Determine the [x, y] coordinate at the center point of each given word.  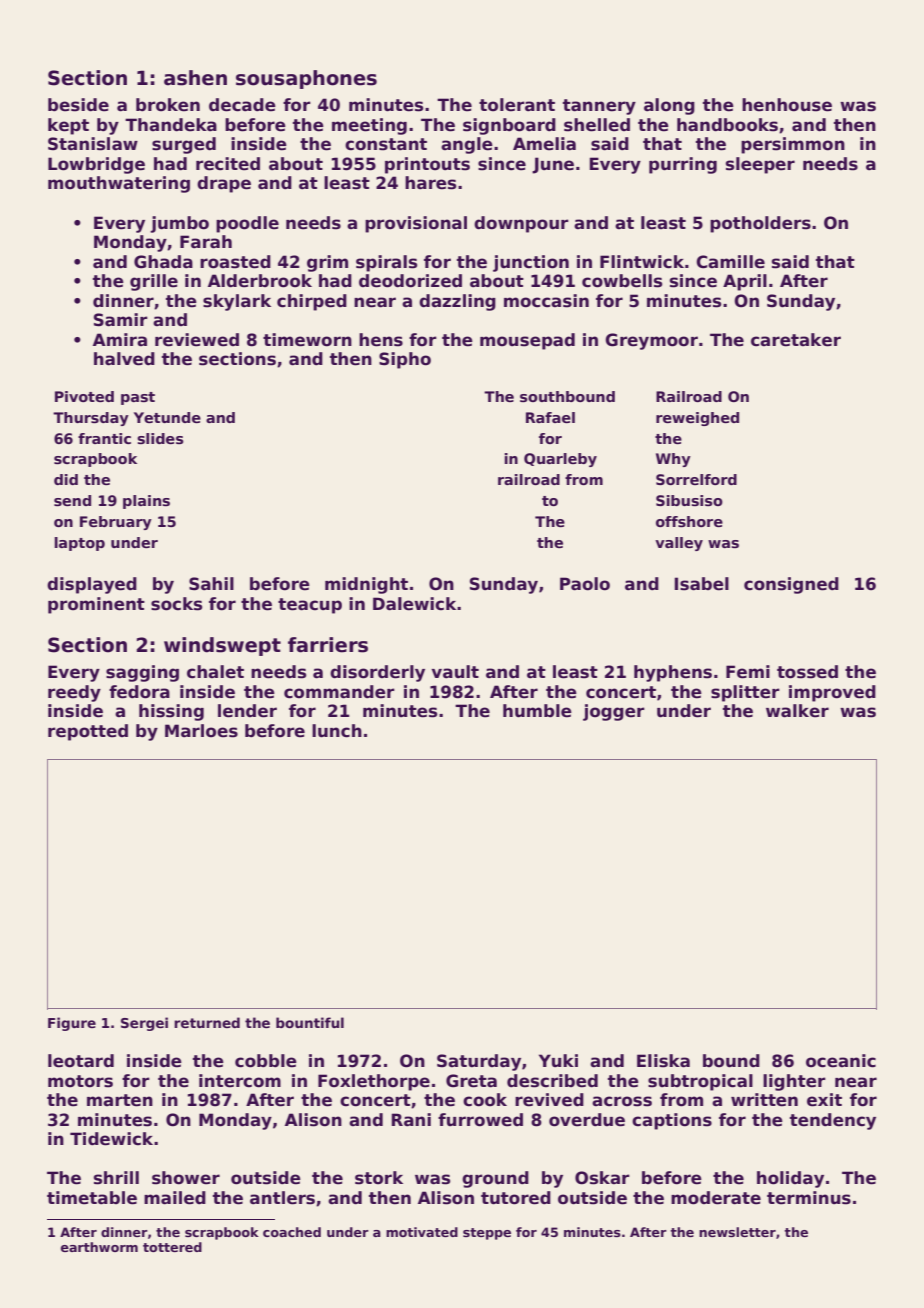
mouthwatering [119, 184]
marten [120, 1100]
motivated [422, 1232]
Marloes [201, 731]
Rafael [550, 417]
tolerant [517, 105]
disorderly [377, 673]
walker [797, 711]
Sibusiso [689, 500]
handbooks [727, 125]
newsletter [737, 1232]
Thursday [91, 419]
